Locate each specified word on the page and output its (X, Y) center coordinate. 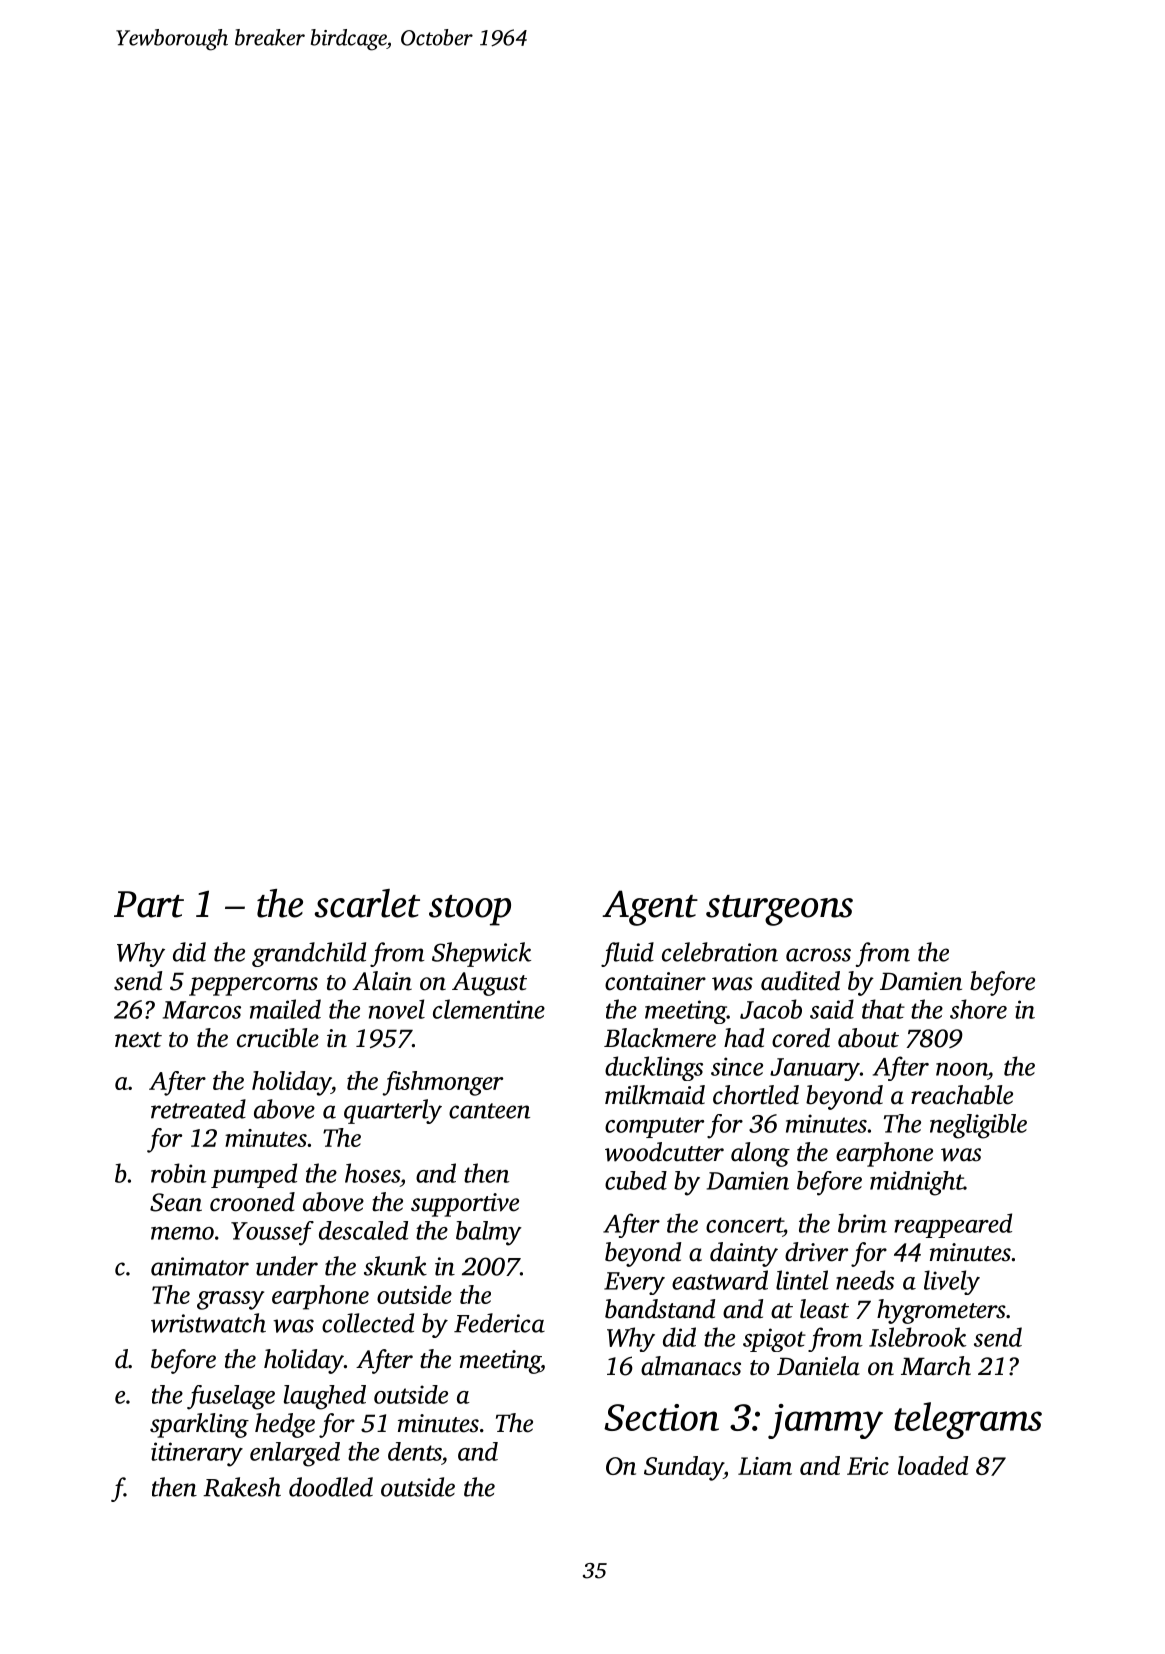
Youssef (272, 1233)
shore (978, 1009)
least (824, 1309)
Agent (650, 908)
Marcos (202, 1010)
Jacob (771, 1009)
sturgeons (779, 910)
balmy (489, 1233)
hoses (372, 1173)
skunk (395, 1266)
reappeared (953, 1225)
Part (149, 904)
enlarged (295, 1454)
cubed (636, 1180)
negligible (978, 1126)
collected (368, 1323)
